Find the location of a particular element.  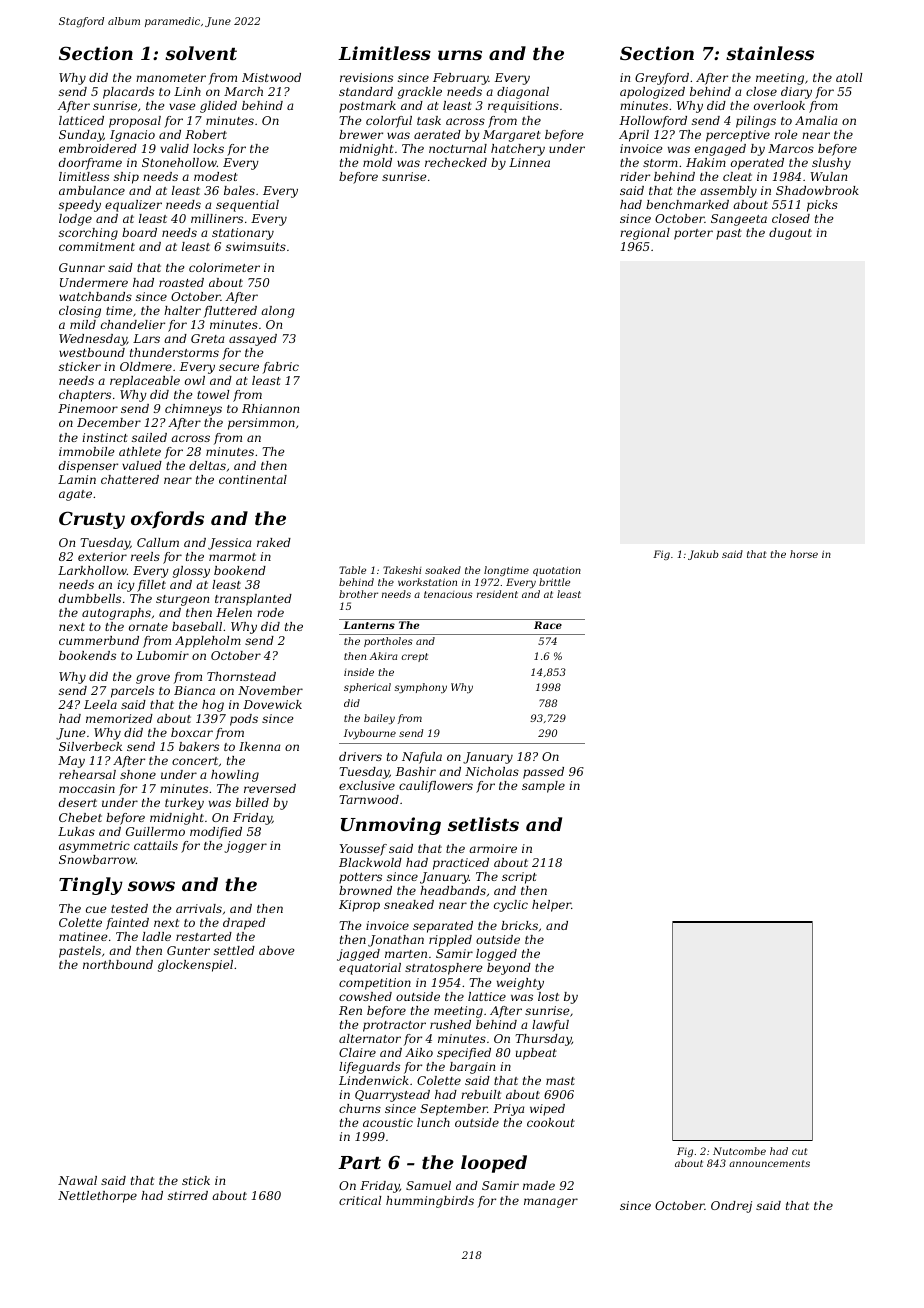

Oldmere is located at coordinates (146, 366).
